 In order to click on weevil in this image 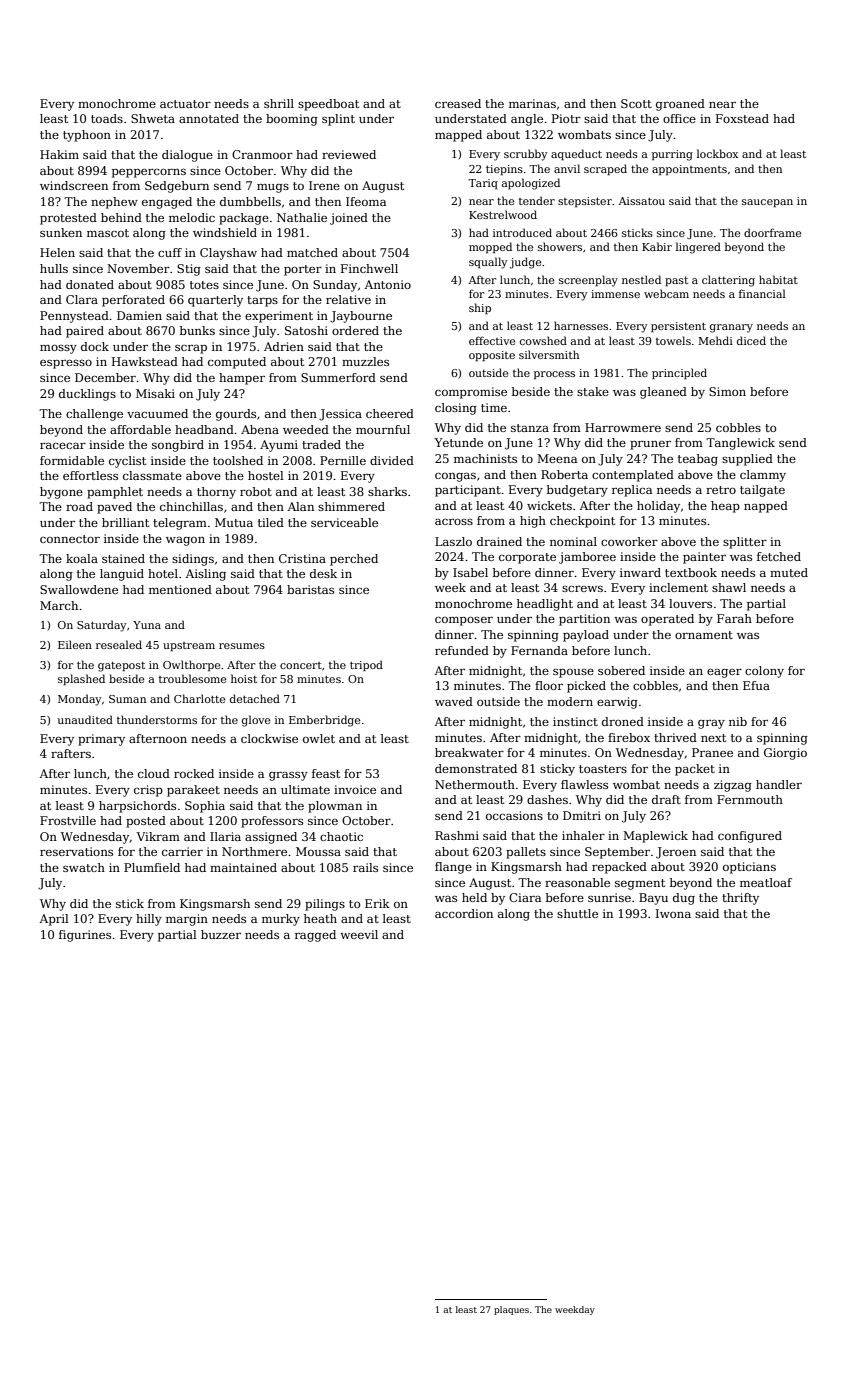, I will do `click(359, 934)`.
